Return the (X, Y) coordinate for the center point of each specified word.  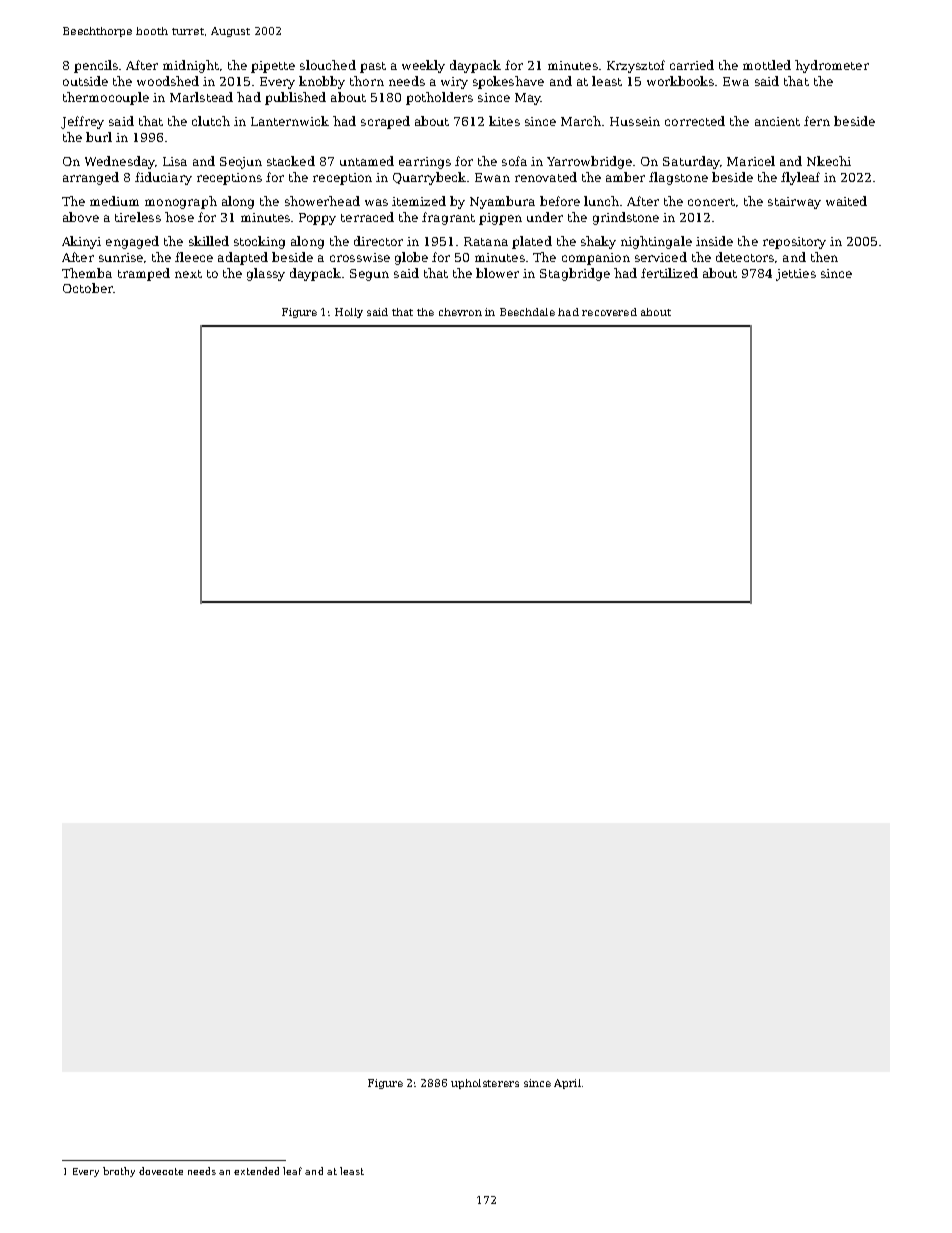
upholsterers (485, 1084)
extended (256, 1171)
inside (714, 241)
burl (99, 137)
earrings (425, 163)
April (567, 1084)
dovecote (161, 1171)
